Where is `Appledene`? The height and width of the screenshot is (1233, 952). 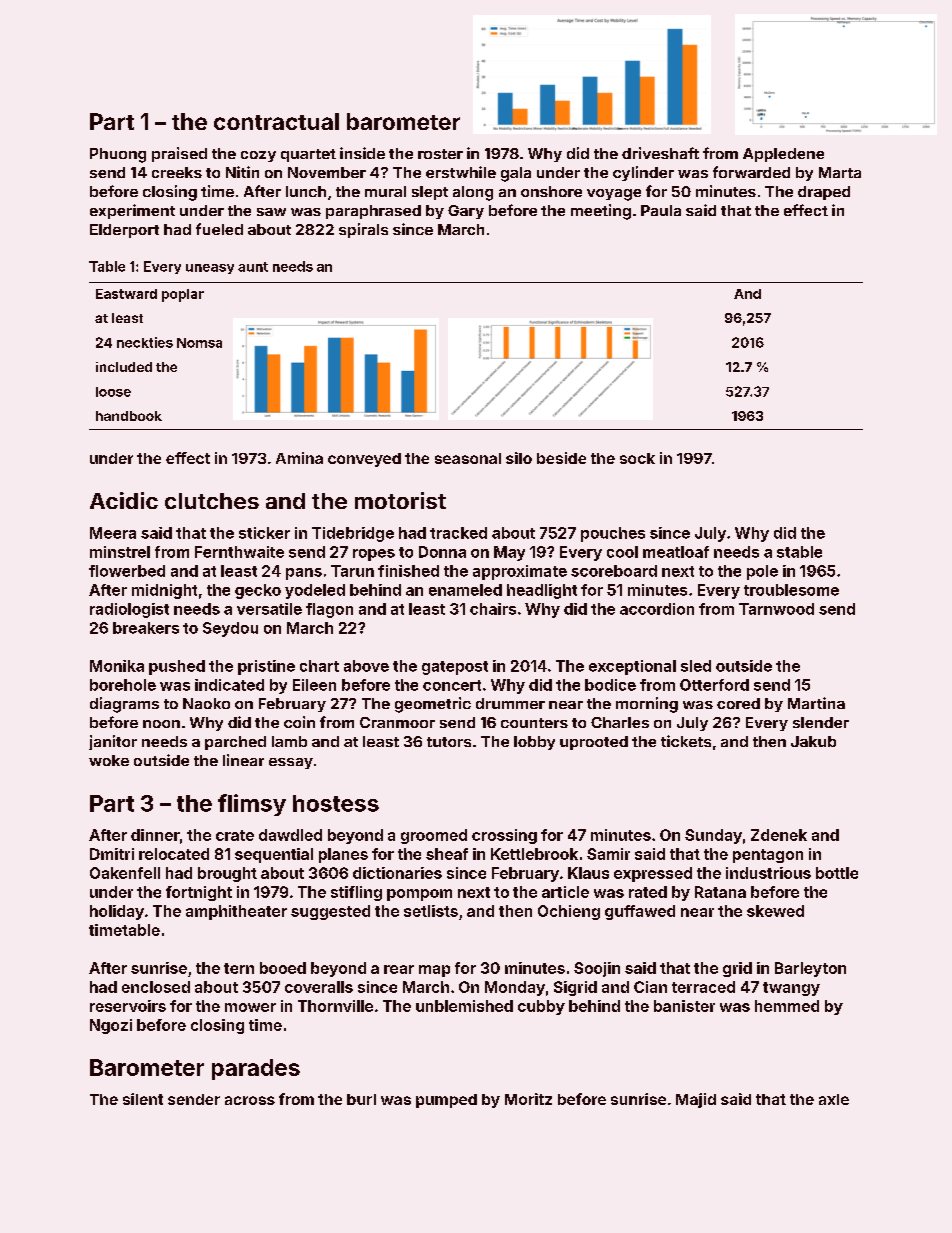 Appledene is located at coordinates (783, 155).
